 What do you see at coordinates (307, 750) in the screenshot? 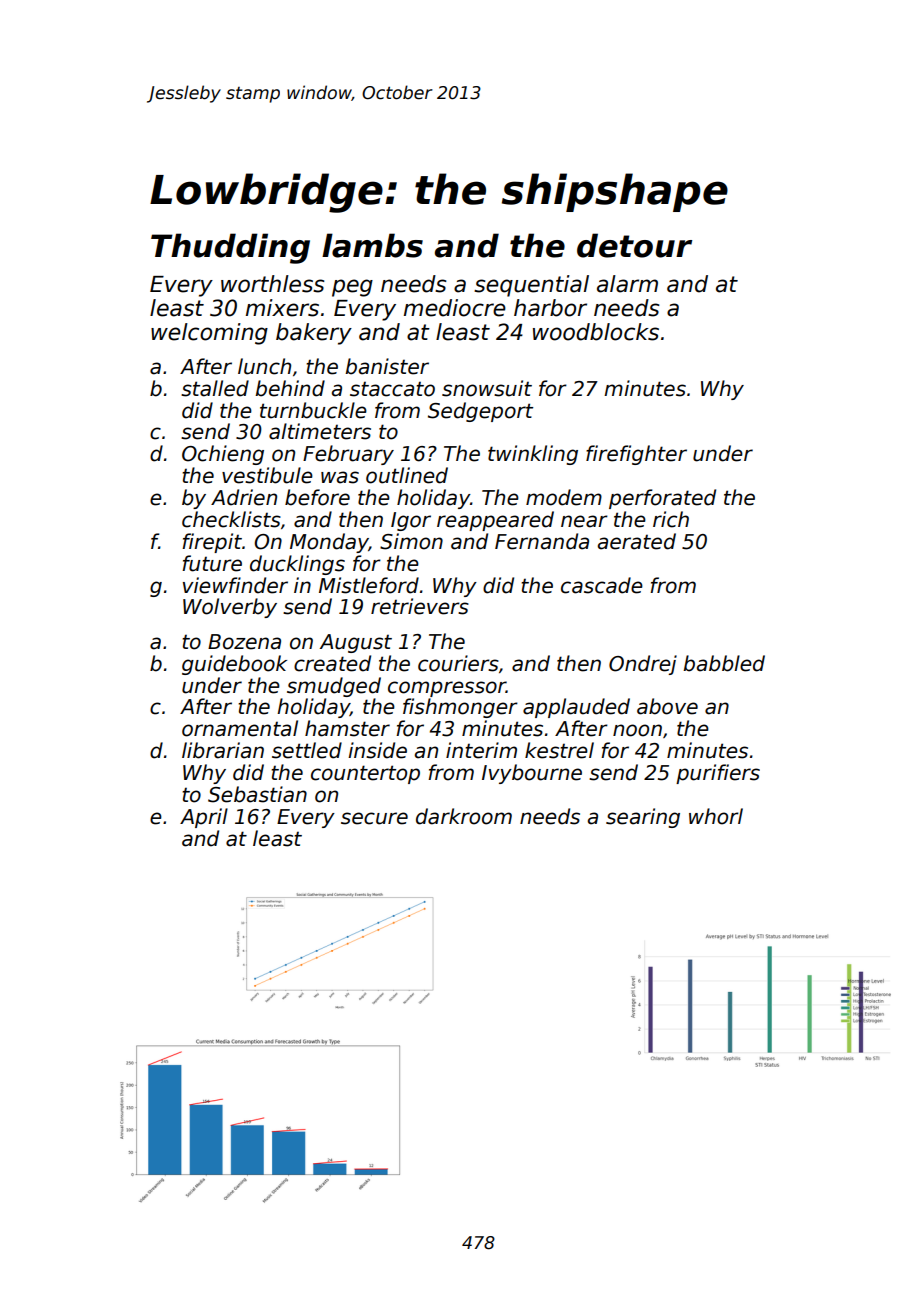
I see `settled` at bounding box center [307, 750].
